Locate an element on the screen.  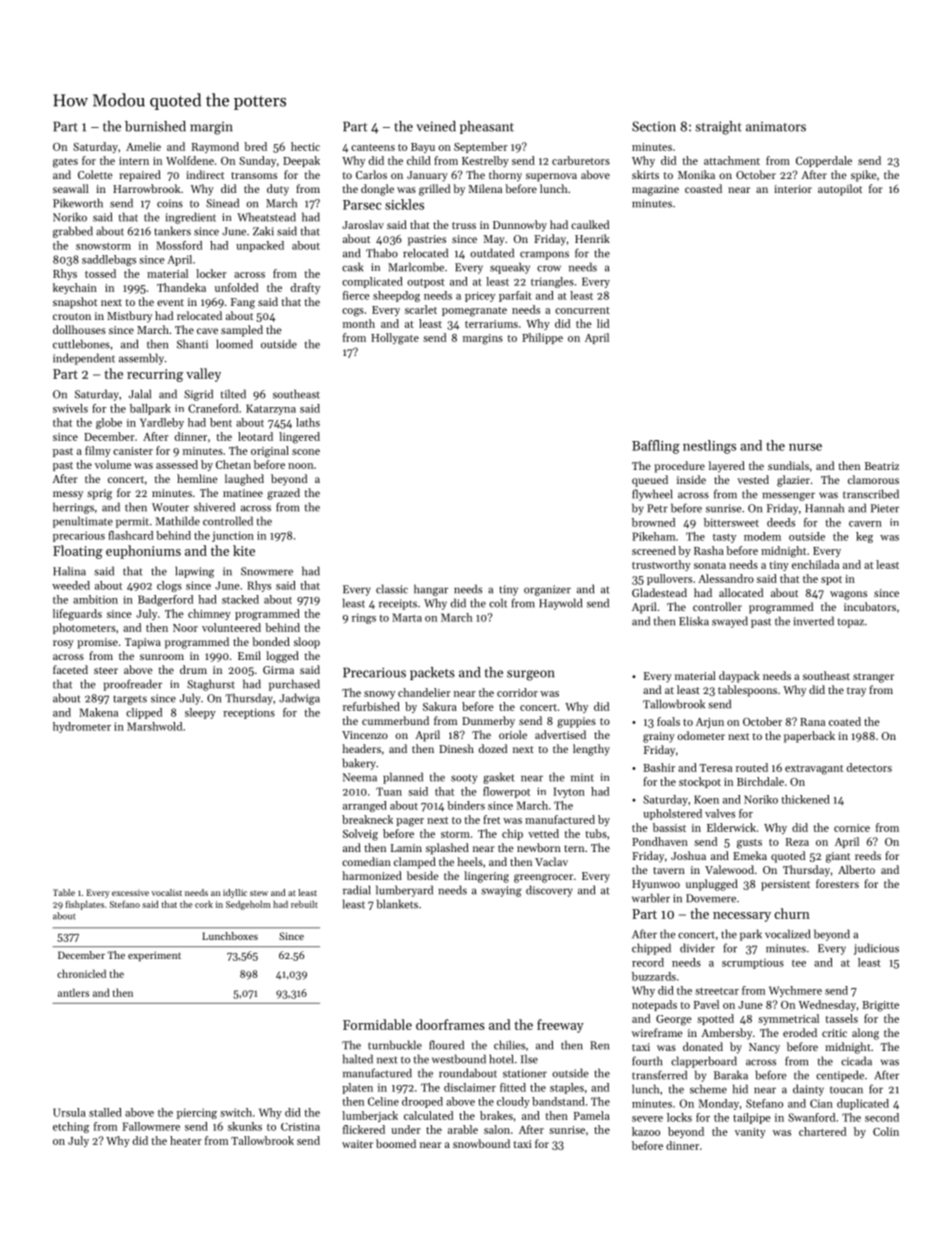
sleepy is located at coordinates (200, 713).
